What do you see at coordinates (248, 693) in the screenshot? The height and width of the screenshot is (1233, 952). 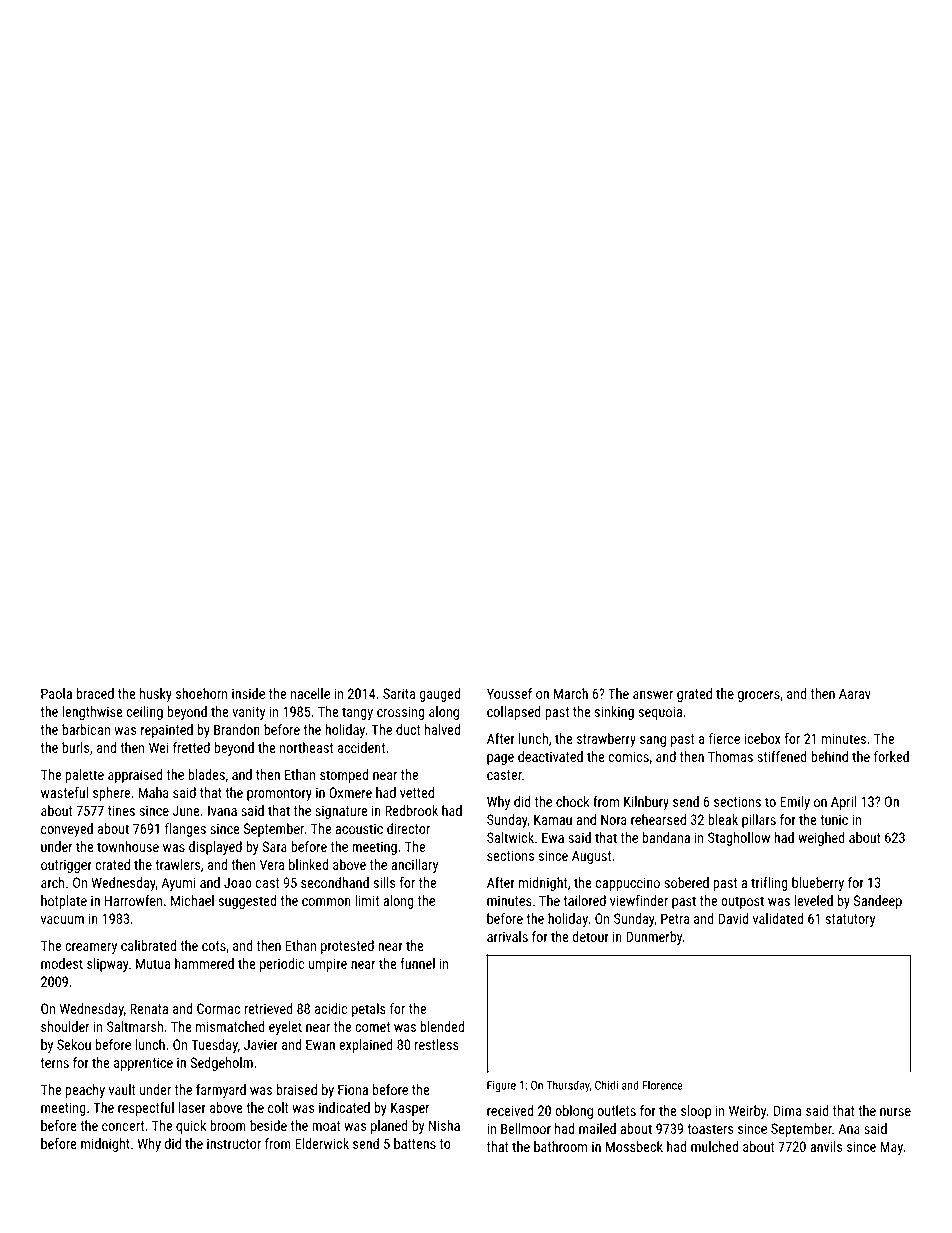 I see `inside` at bounding box center [248, 693].
